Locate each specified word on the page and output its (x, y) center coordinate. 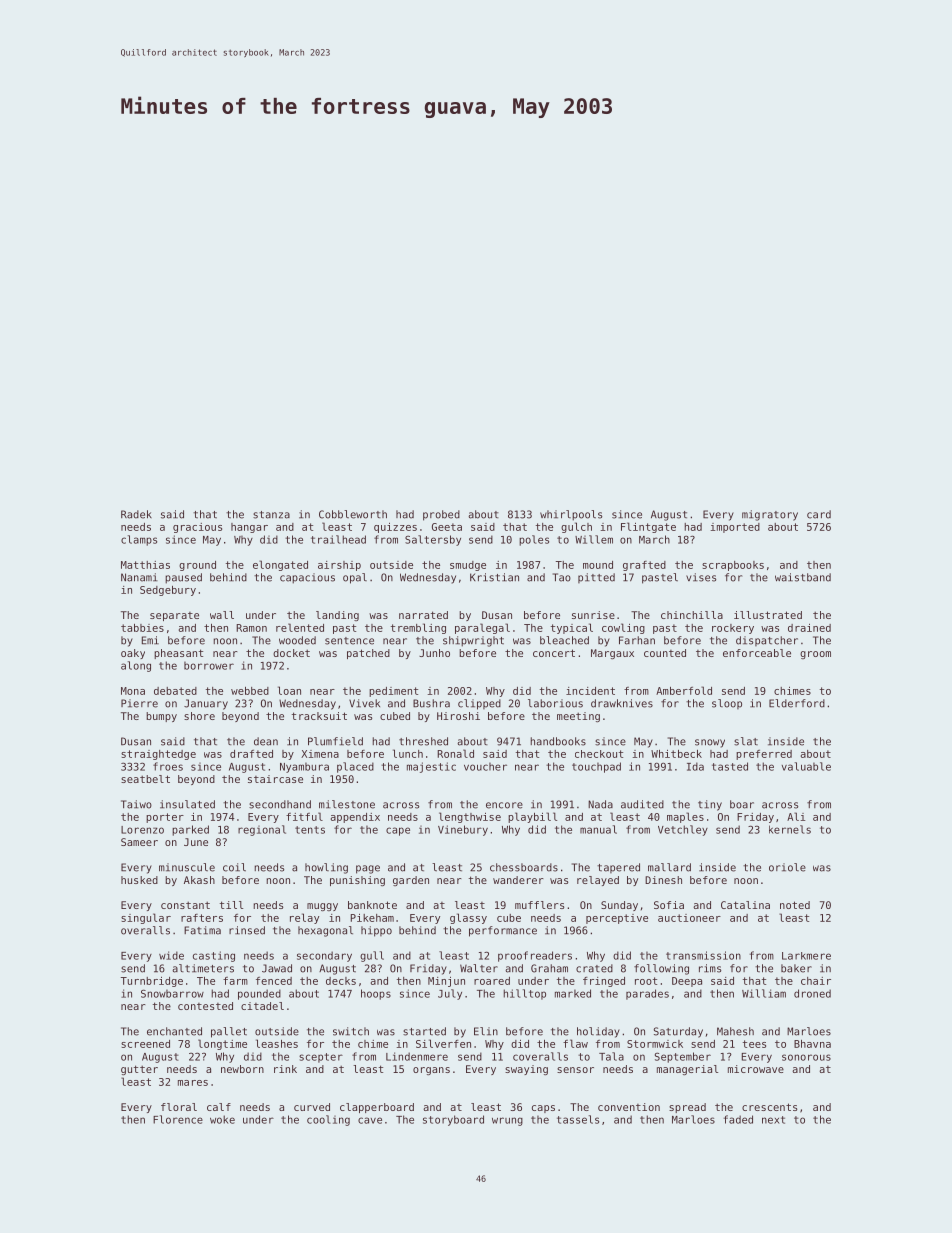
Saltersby (433, 540)
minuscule (187, 867)
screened (145, 1044)
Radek (136, 514)
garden (411, 881)
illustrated (768, 615)
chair (816, 981)
